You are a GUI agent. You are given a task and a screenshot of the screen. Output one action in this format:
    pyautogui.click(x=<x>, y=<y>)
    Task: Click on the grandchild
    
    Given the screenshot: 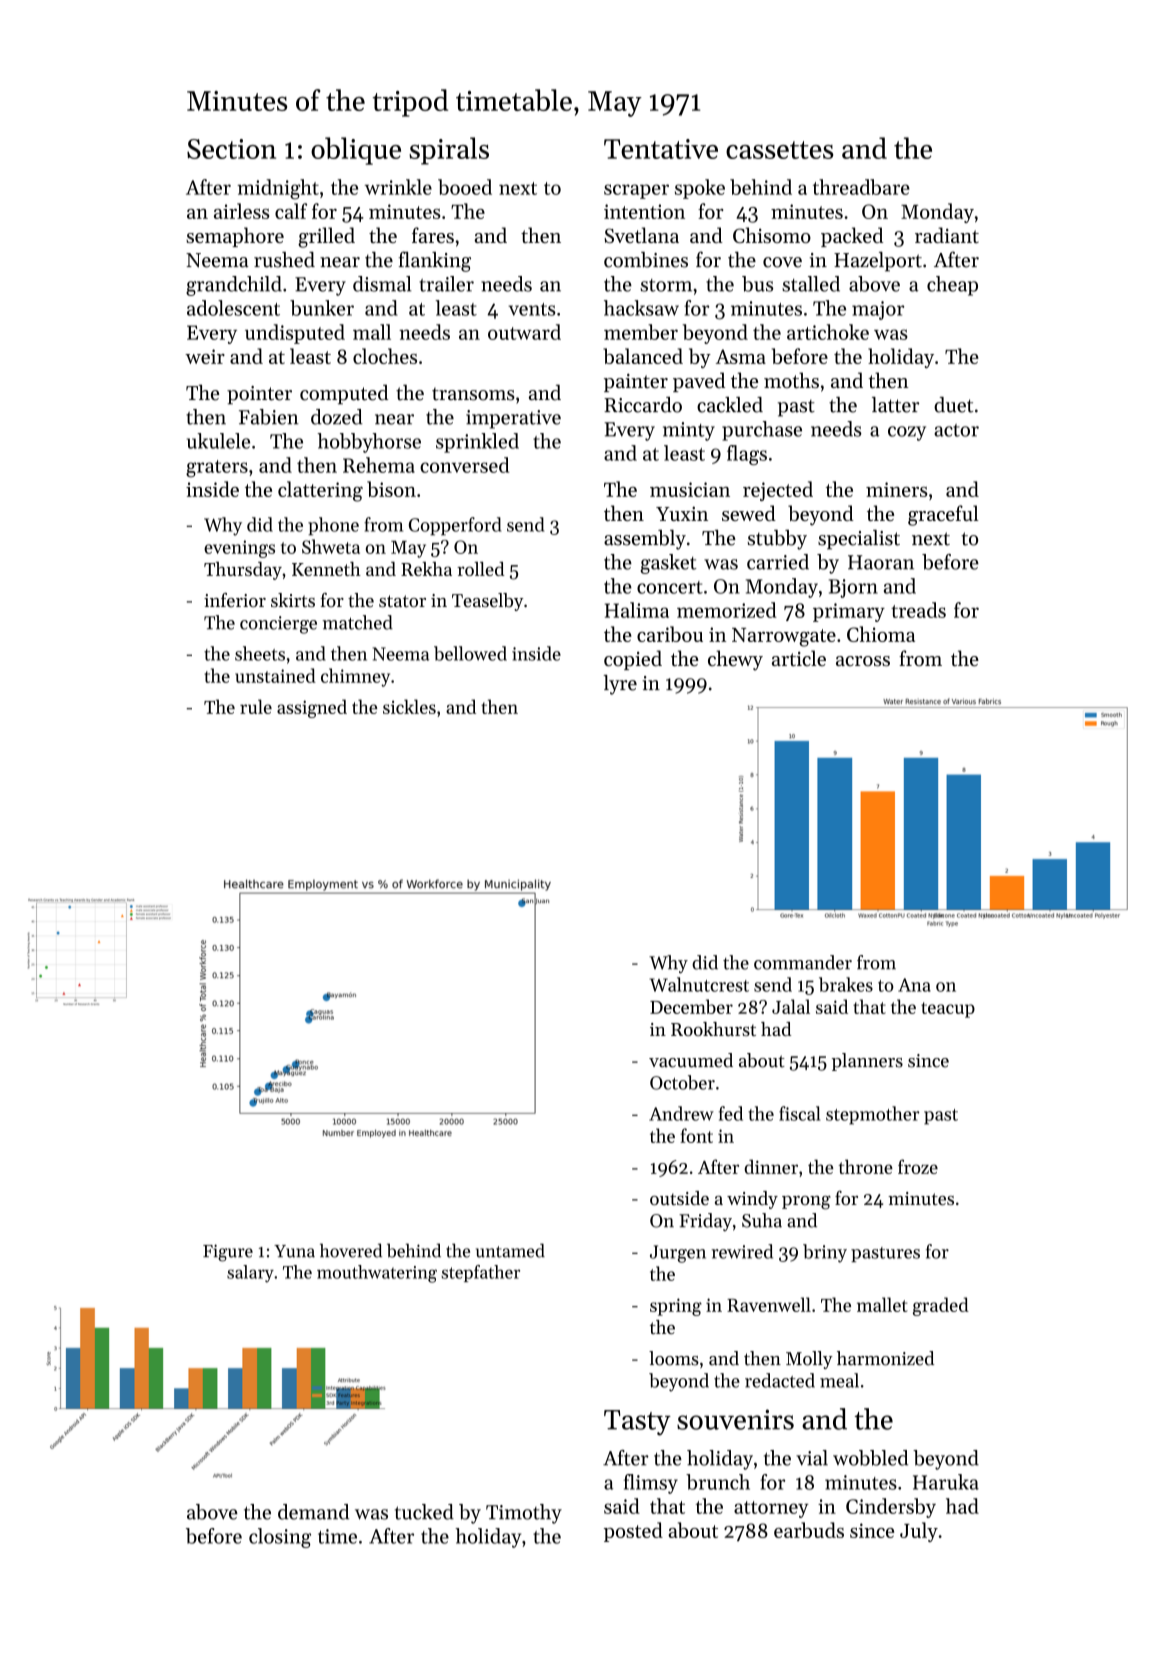 What is the action you would take?
    pyautogui.click(x=234, y=286)
